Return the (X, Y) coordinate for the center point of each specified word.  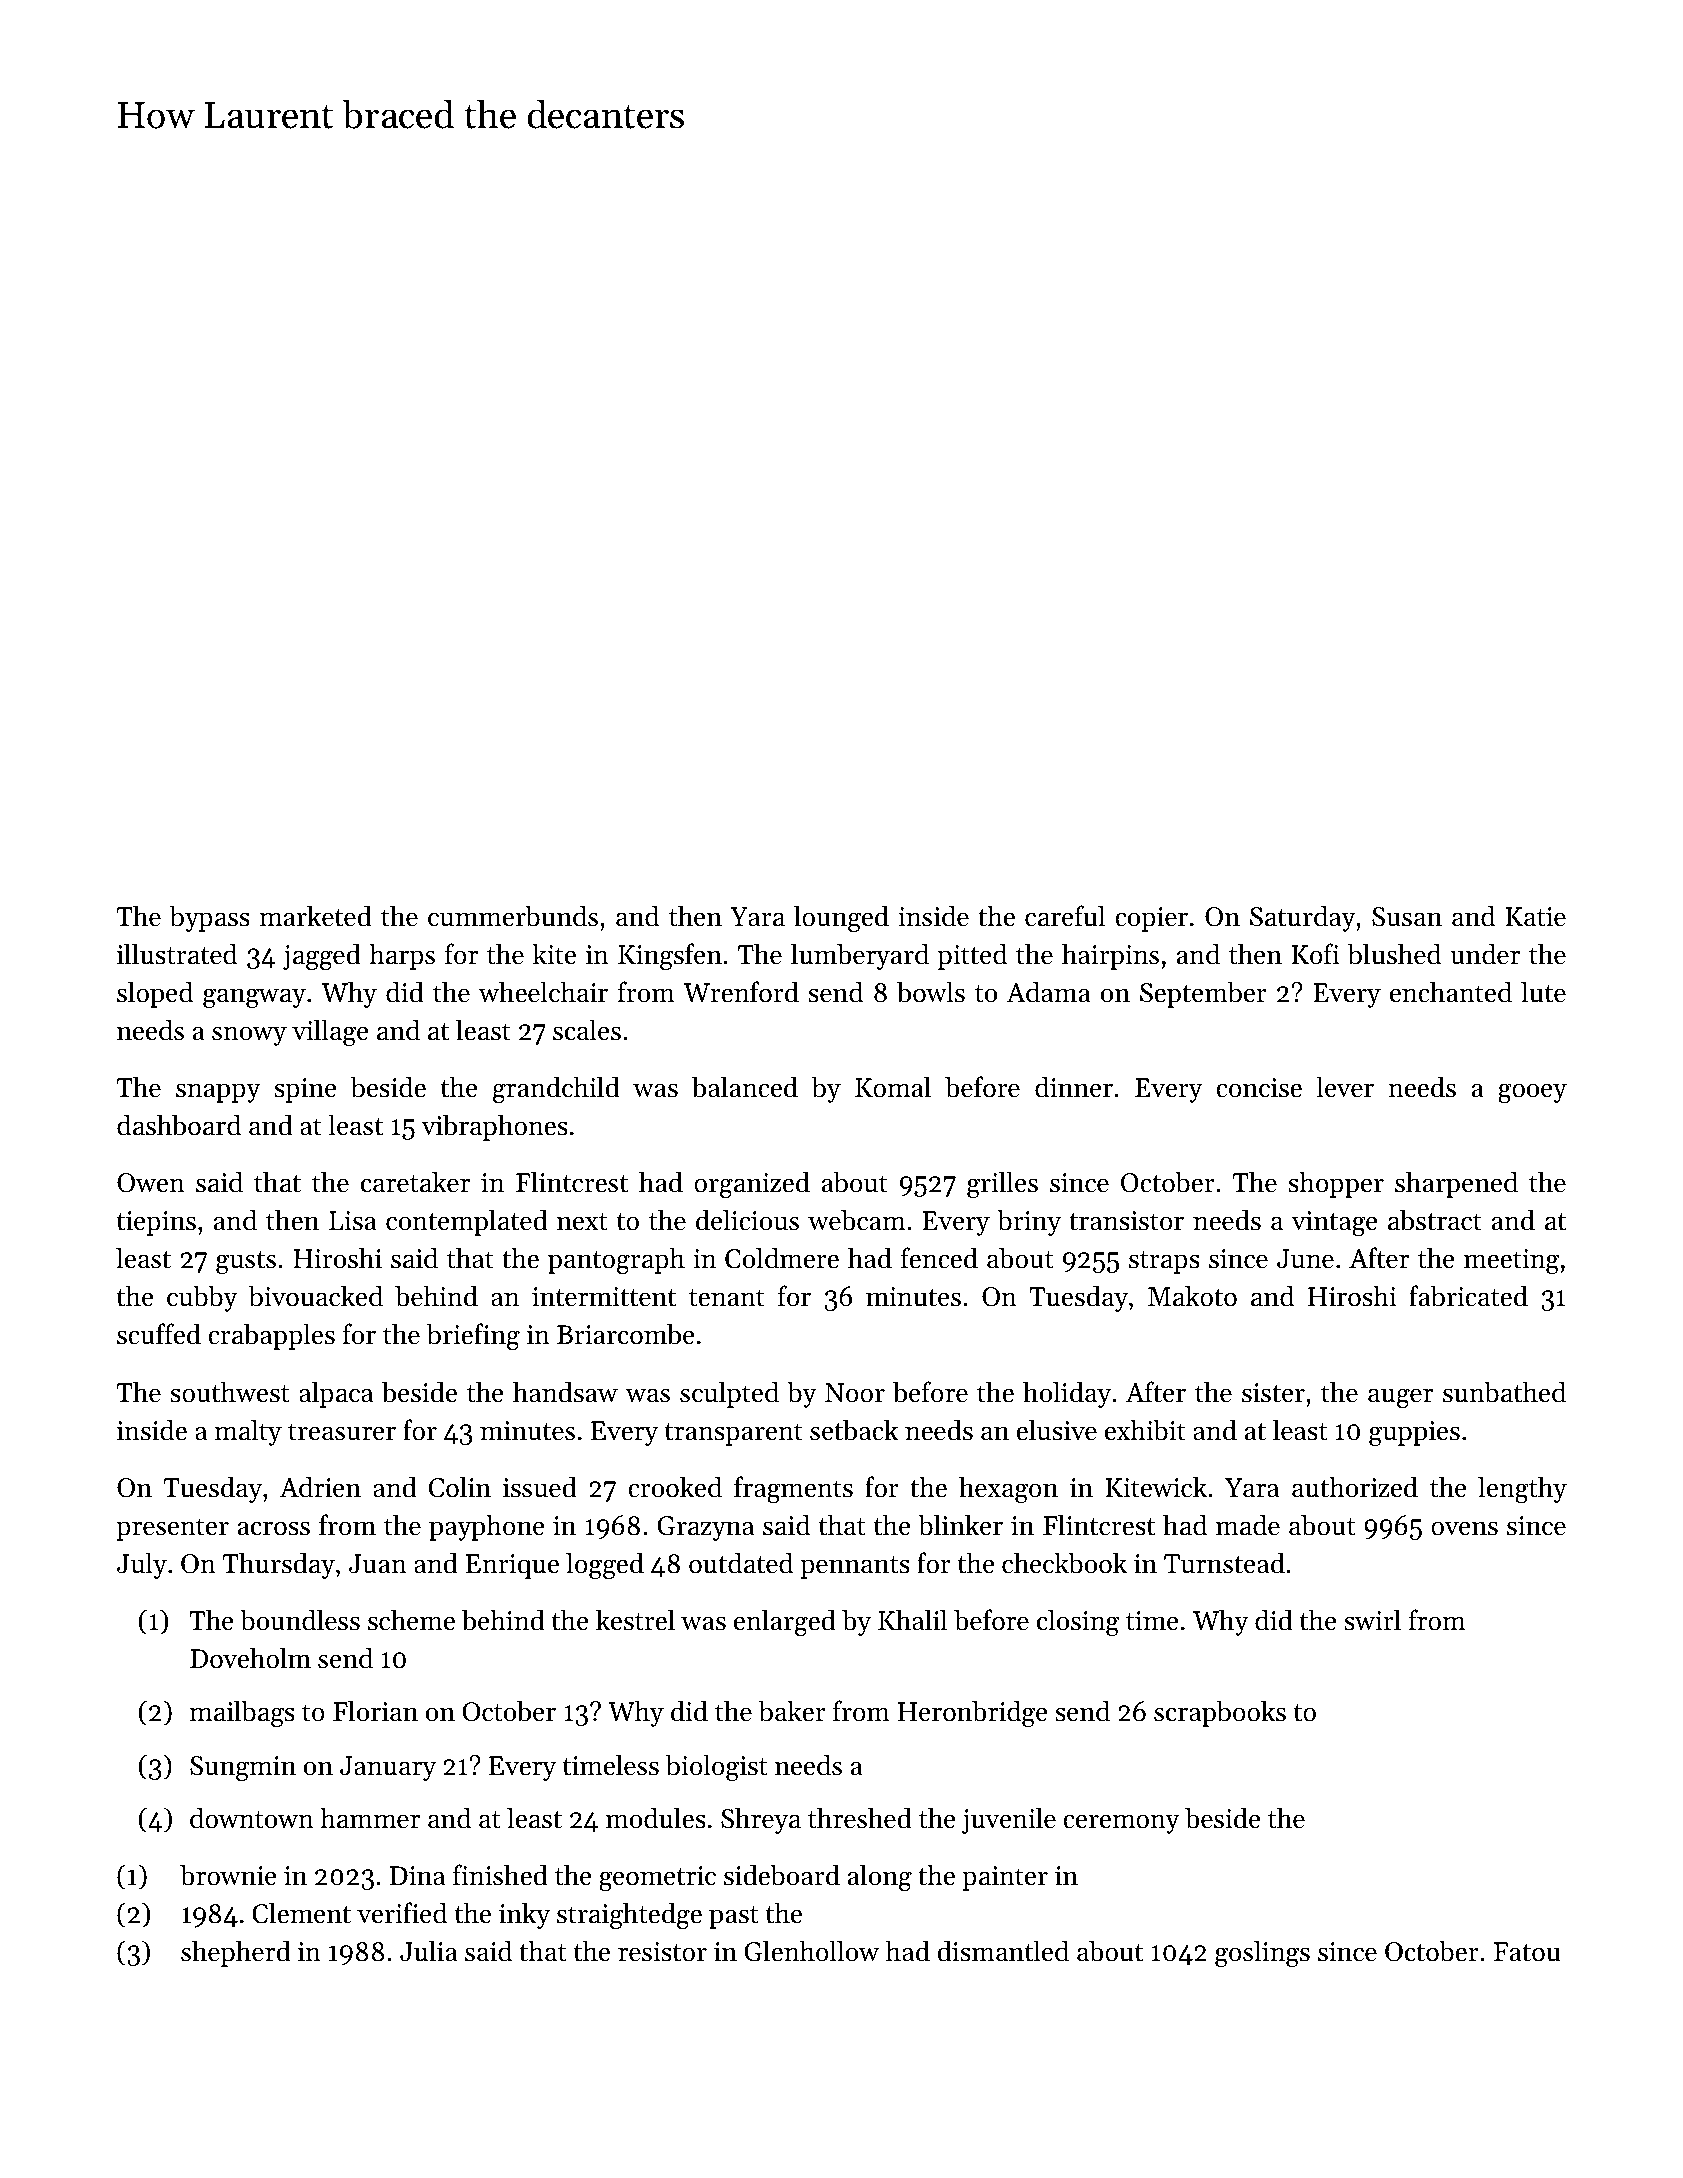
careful (1065, 916)
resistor (662, 1952)
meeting (1511, 1261)
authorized (1355, 1487)
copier (1151, 919)
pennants (855, 1567)
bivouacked (315, 1296)
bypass (209, 918)
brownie (228, 1875)
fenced (939, 1258)
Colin (460, 1487)
